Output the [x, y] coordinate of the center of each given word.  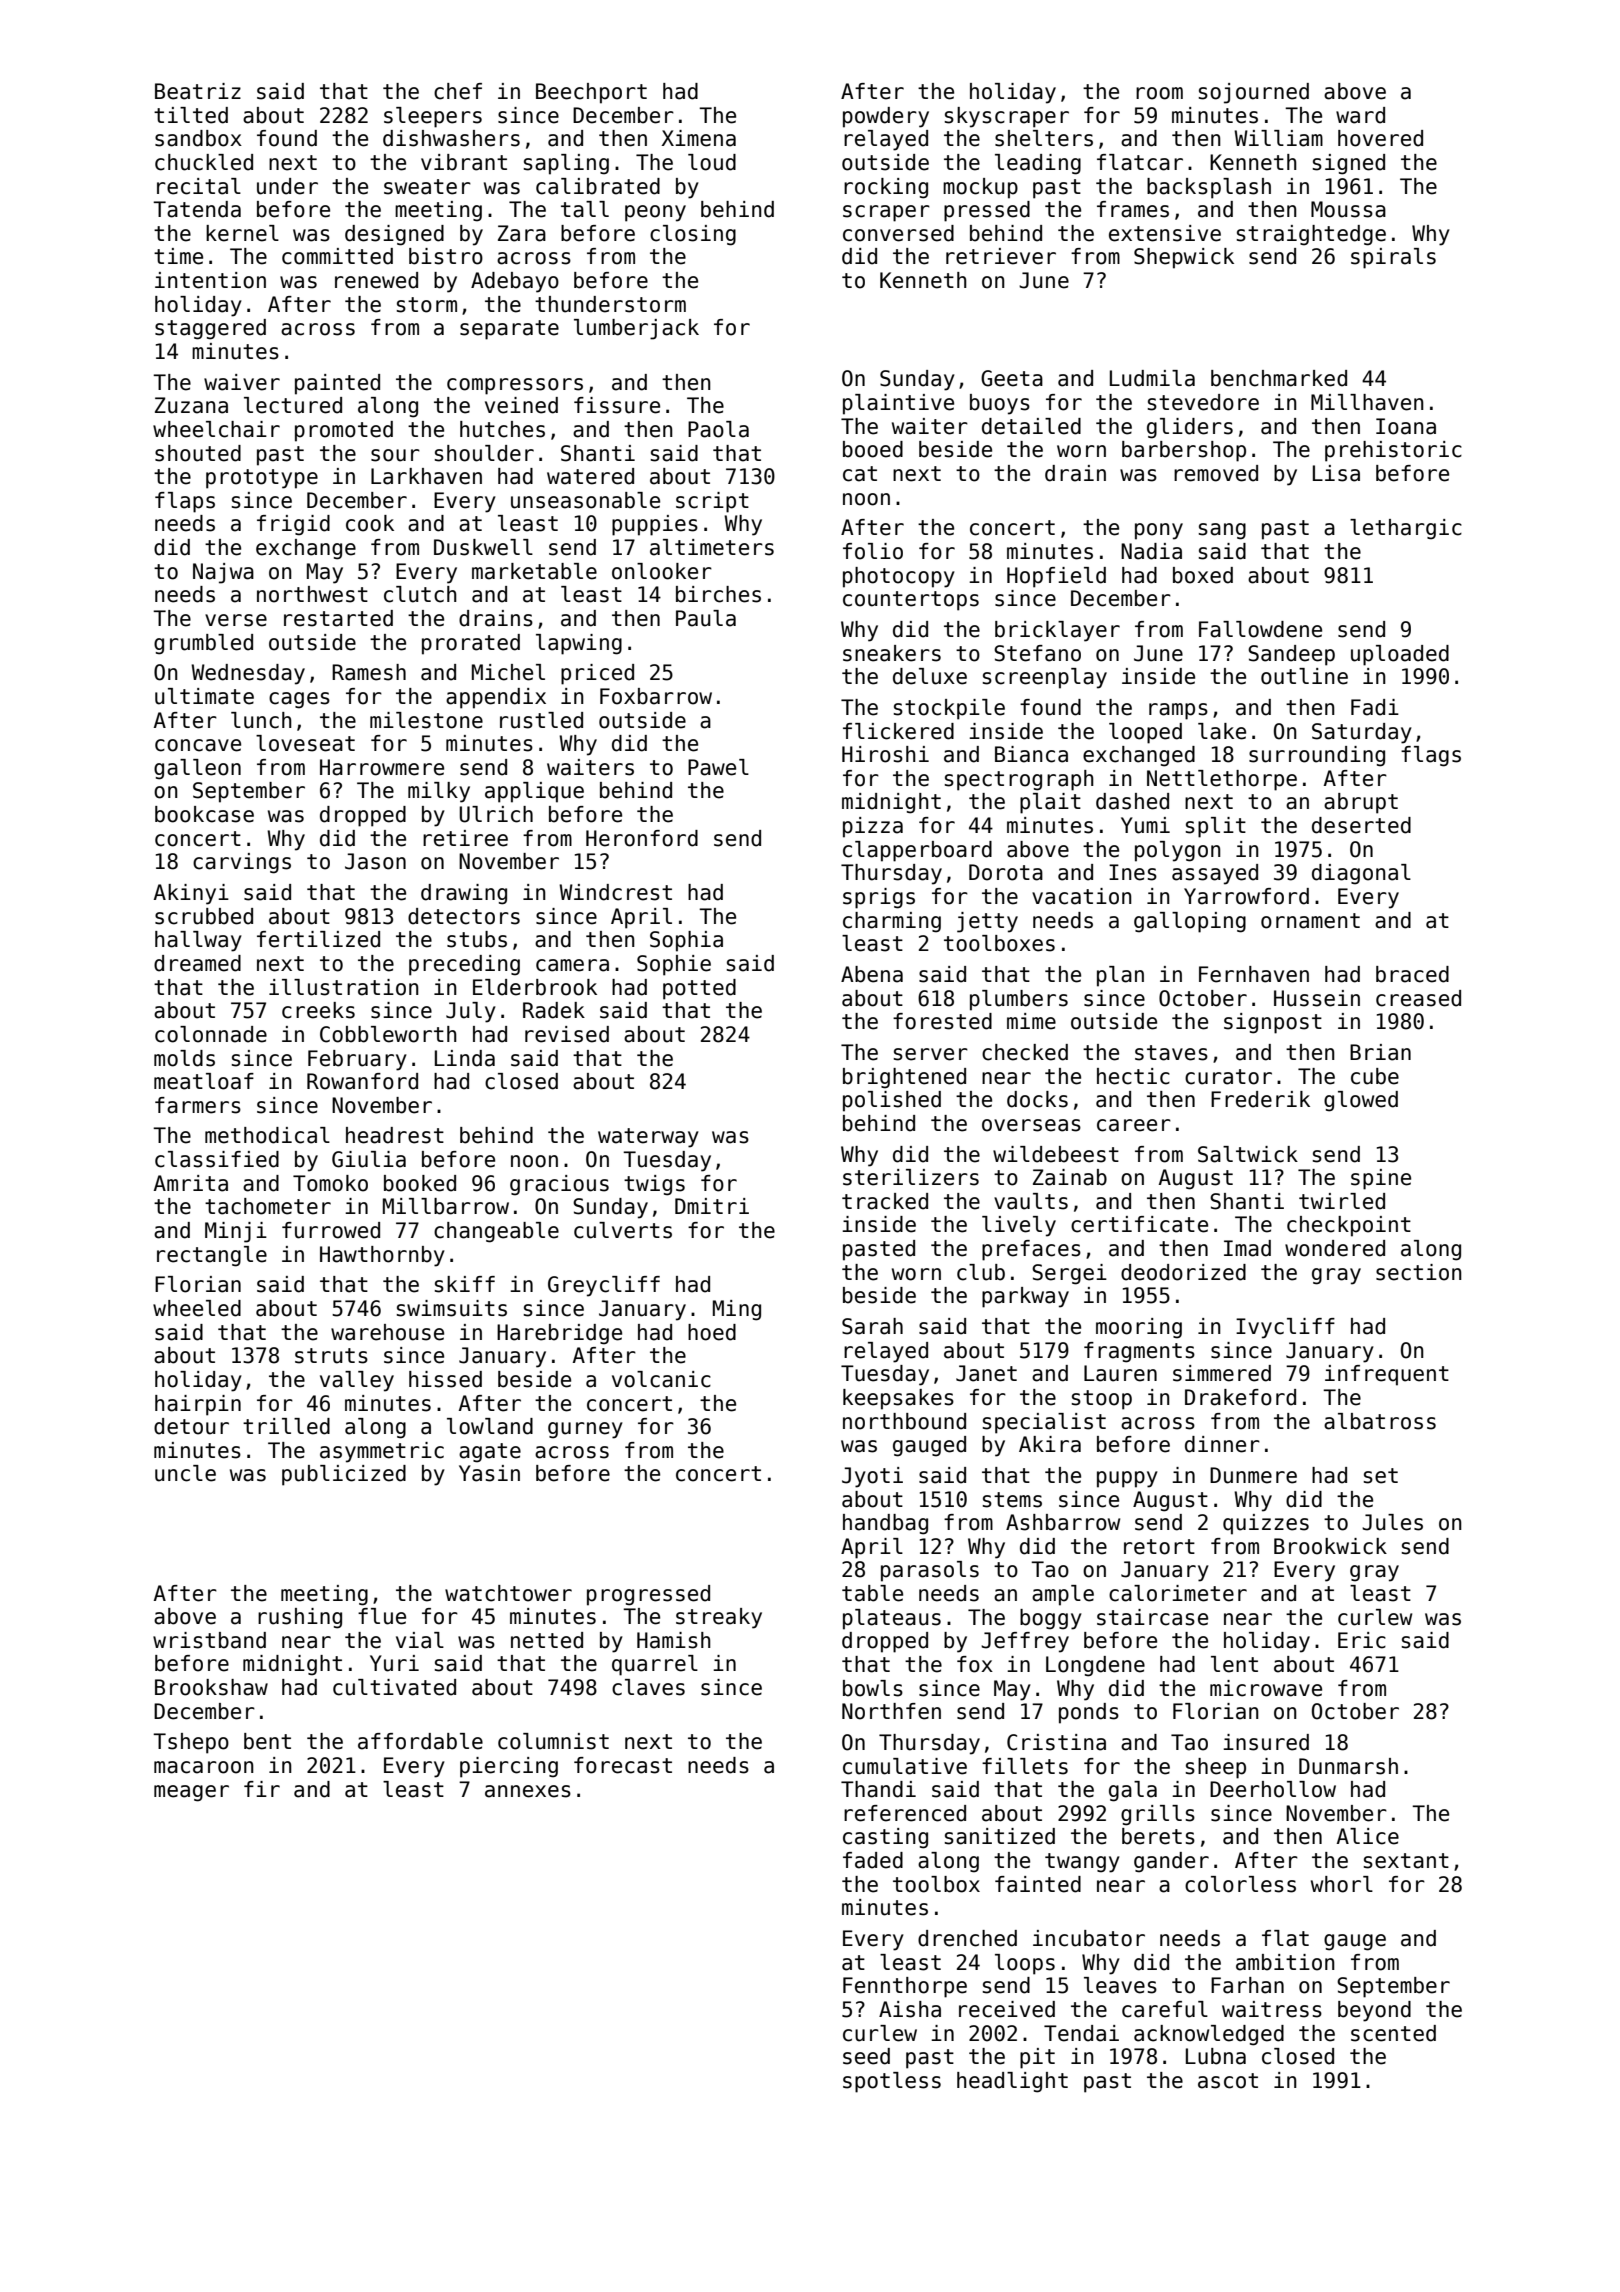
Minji [236, 1232]
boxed [1203, 575]
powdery [886, 117]
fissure [617, 405]
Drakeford [1240, 1397]
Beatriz [198, 91]
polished [892, 1101]
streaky [719, 1618]
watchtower [508, 1593]
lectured [293, 405]
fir [262, 1789]
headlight [1012, 2082]
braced [1412, 974]
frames [1133, 209]
